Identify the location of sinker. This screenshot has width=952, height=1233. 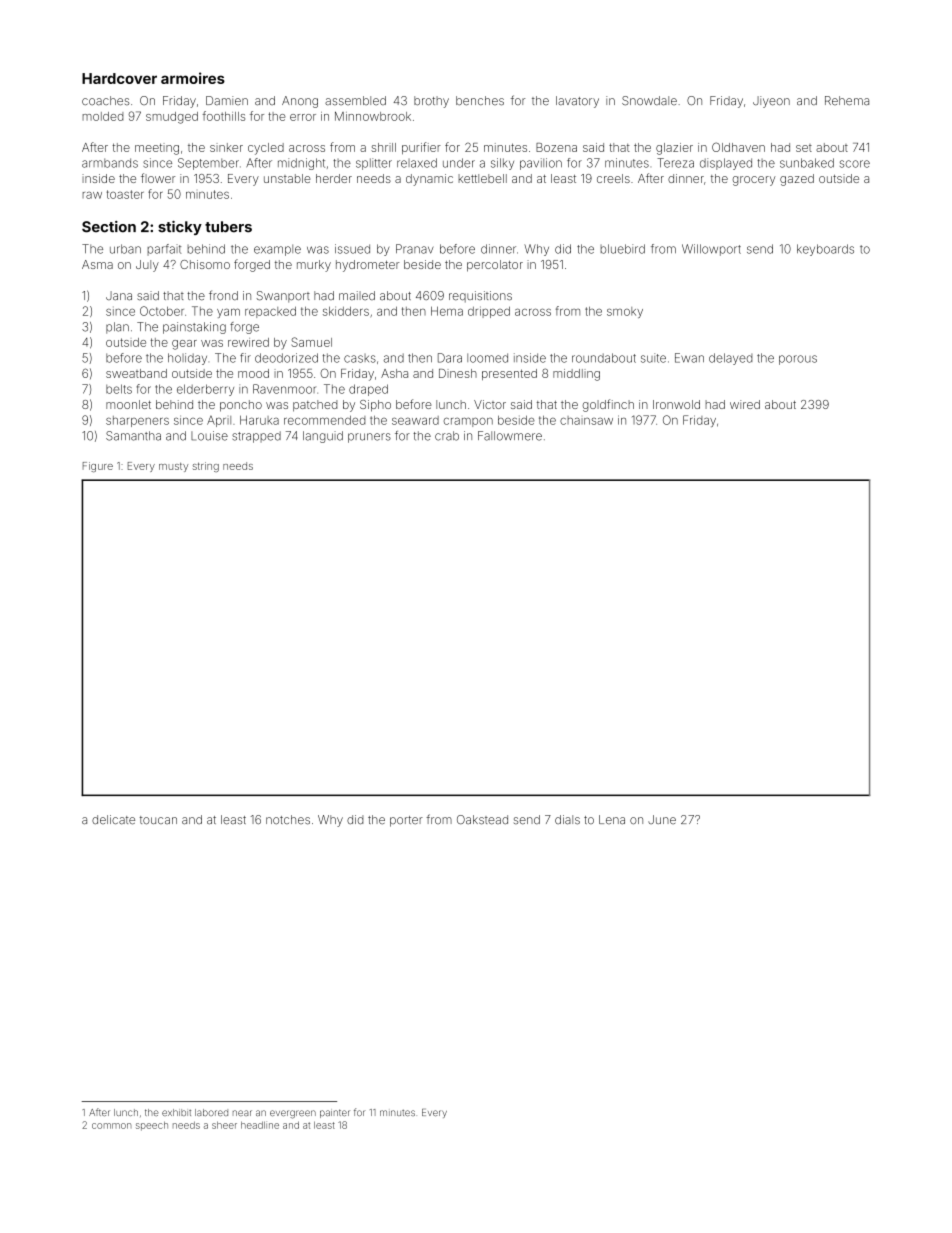
(226, 147).
